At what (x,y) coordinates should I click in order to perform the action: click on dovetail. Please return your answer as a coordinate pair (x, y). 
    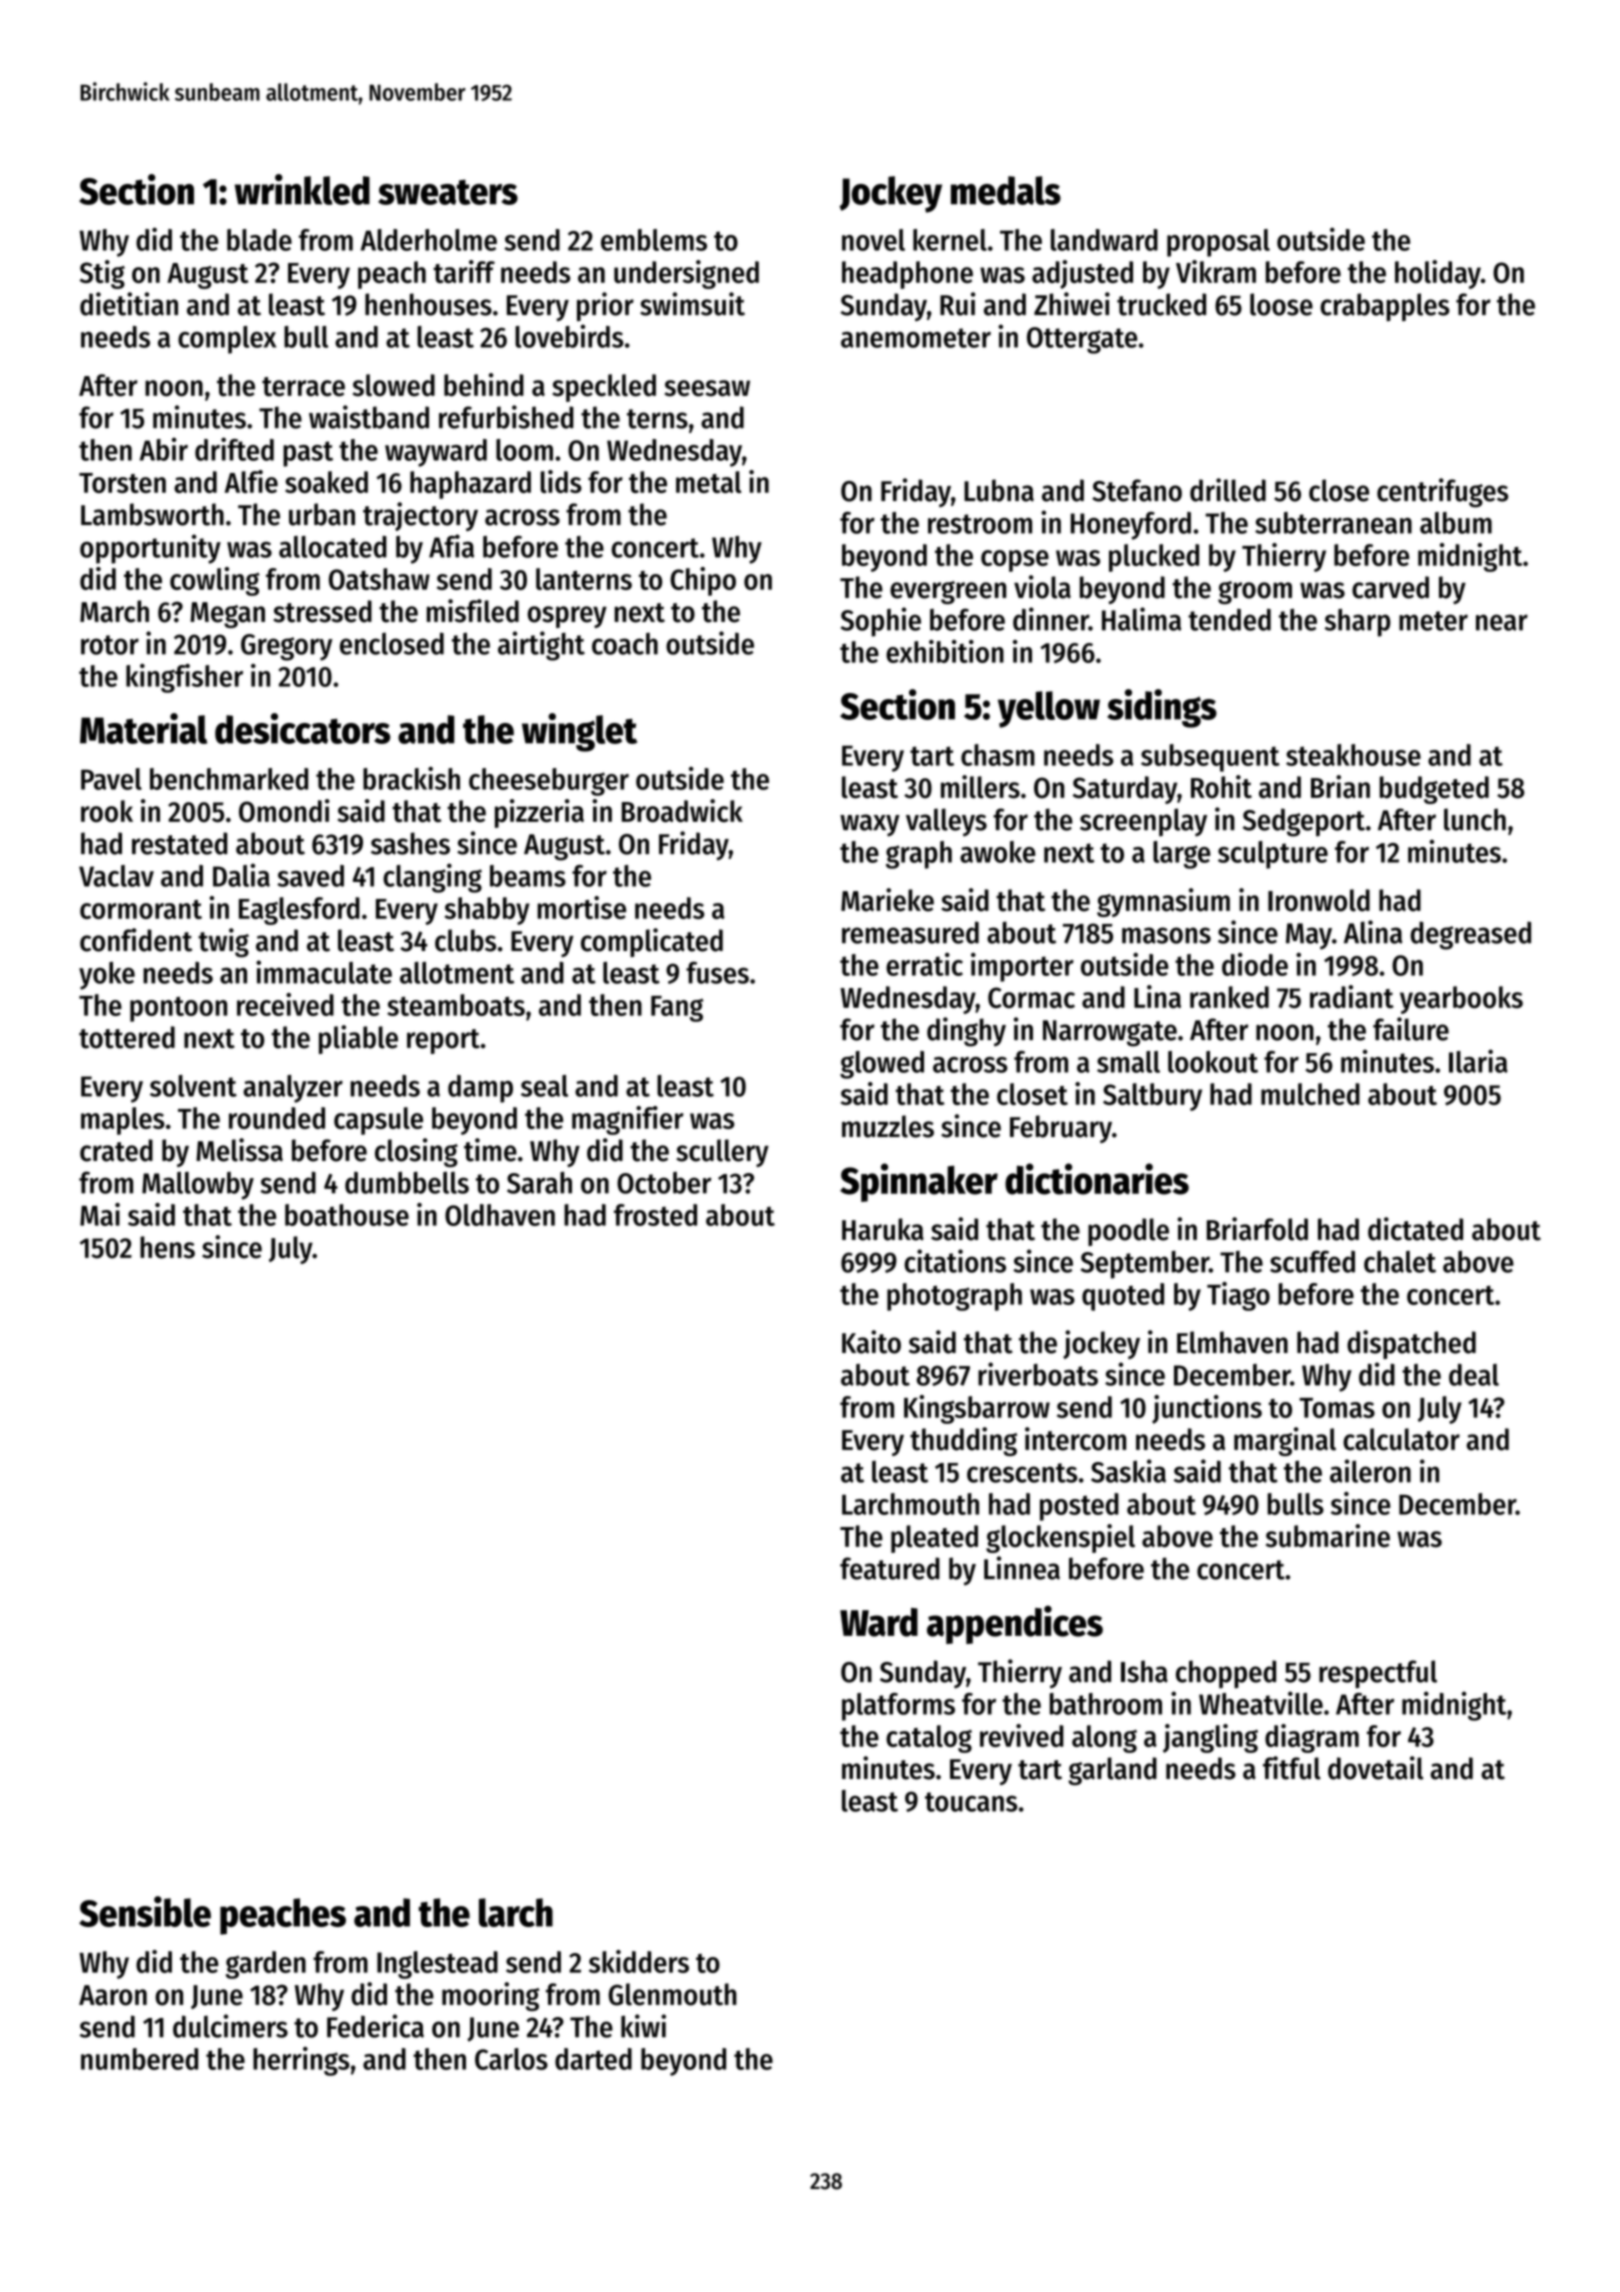
    Looking at the image, I should click on (1375, 1768).
